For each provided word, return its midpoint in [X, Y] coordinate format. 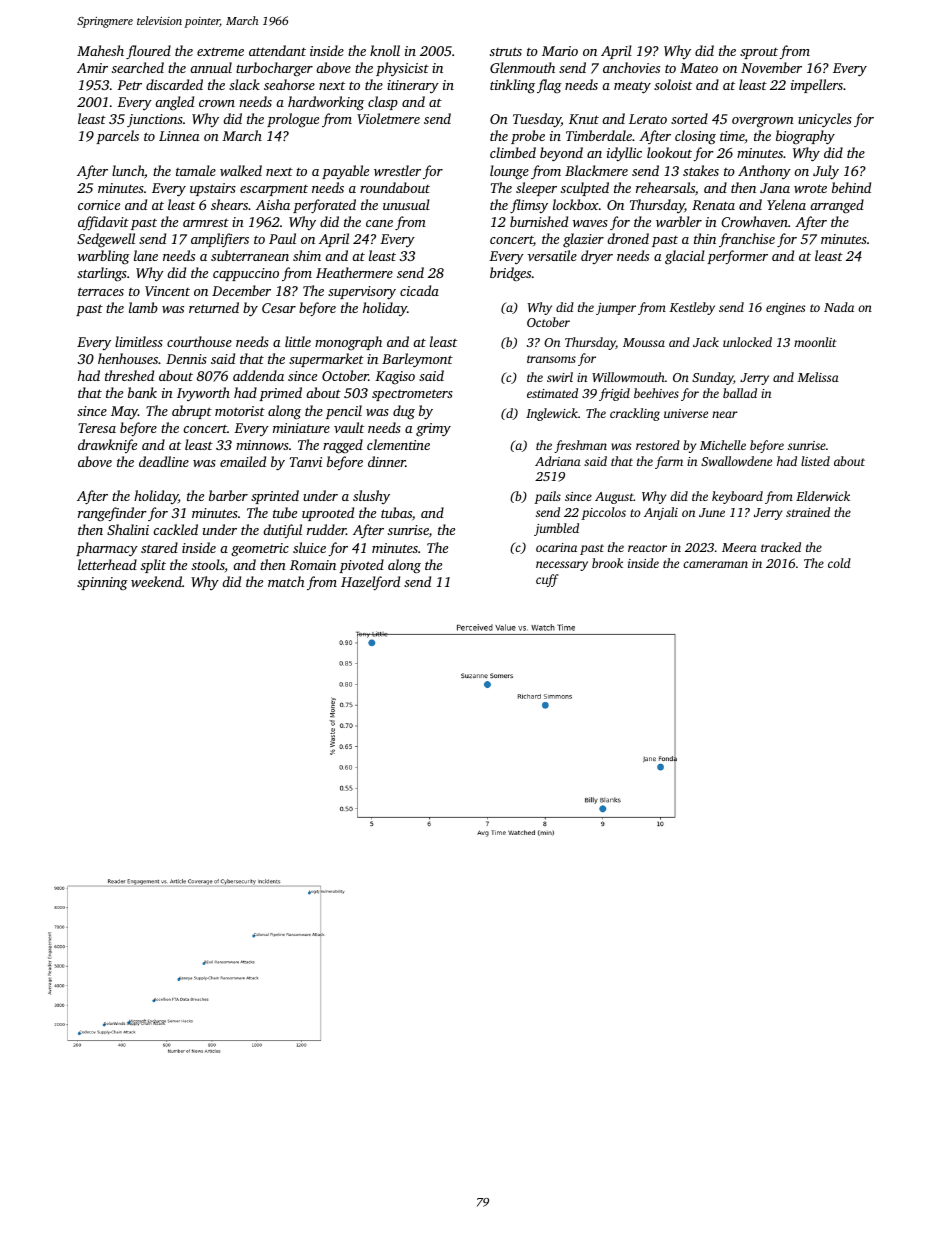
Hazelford [370, 583]
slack [244, 84]
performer [737, 257]
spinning [102, 584]
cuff [547, 580]
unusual [406, 204]
